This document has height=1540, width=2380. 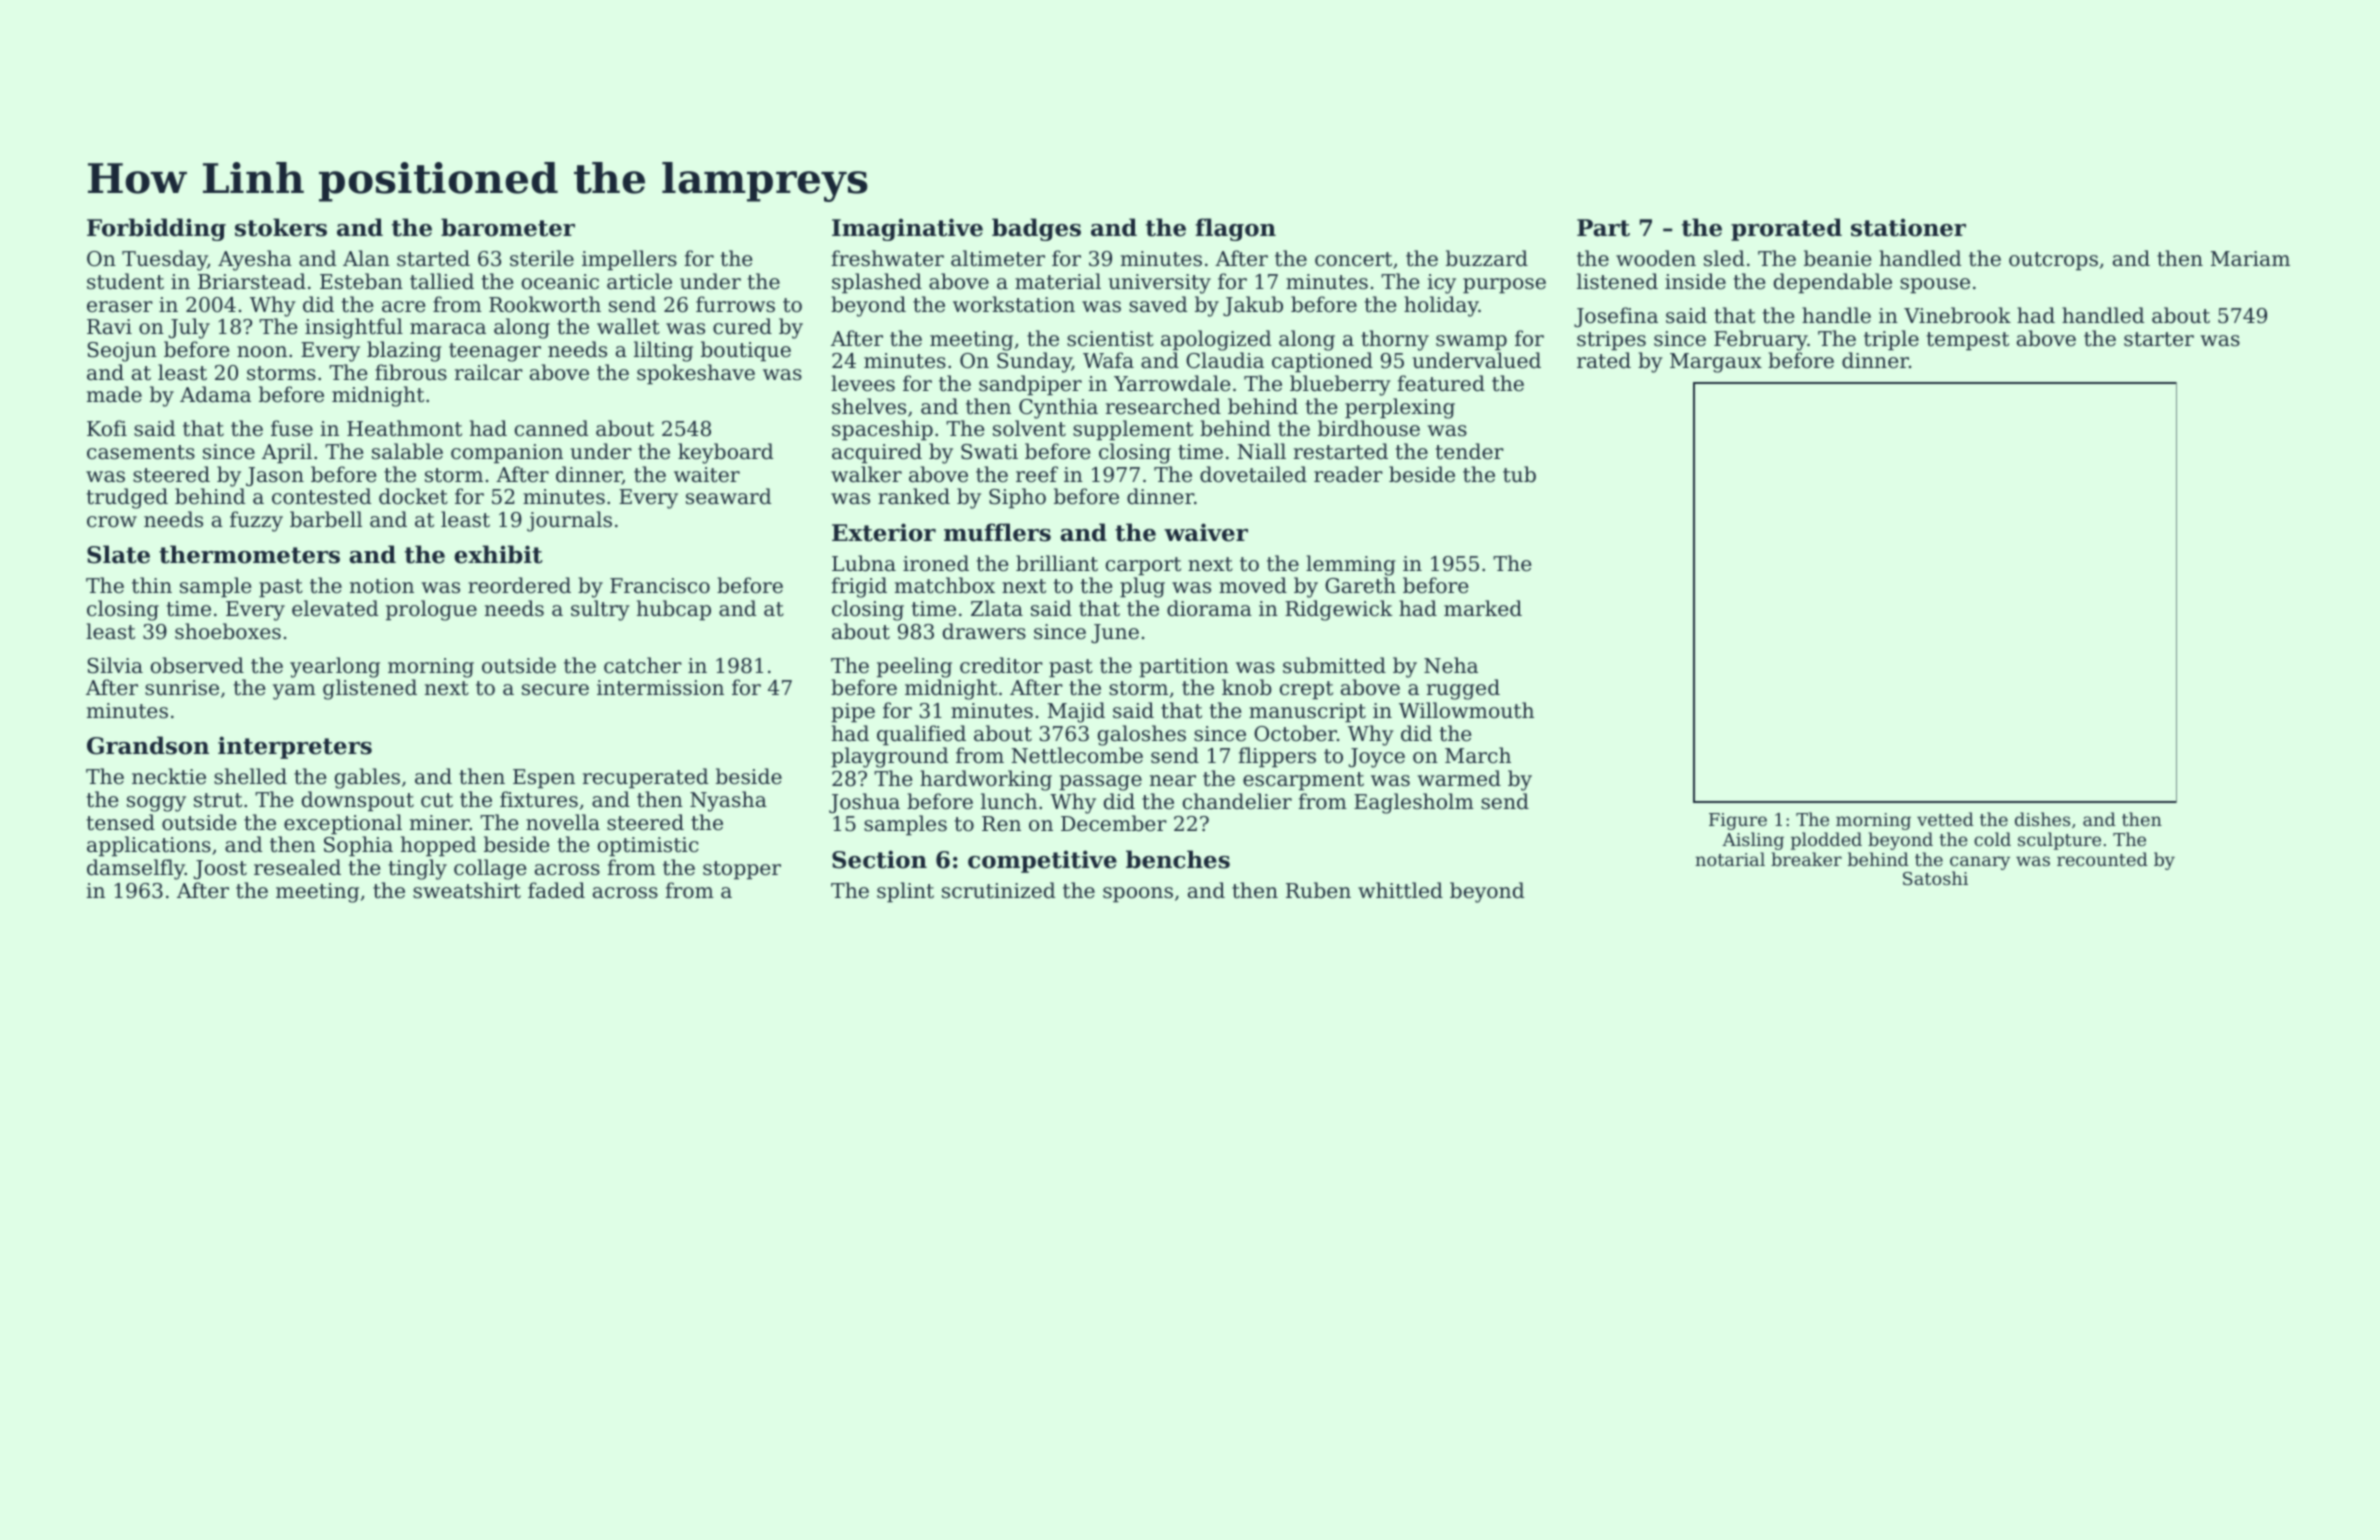 I want to click on Grandson, so click(x=148, y=745).
